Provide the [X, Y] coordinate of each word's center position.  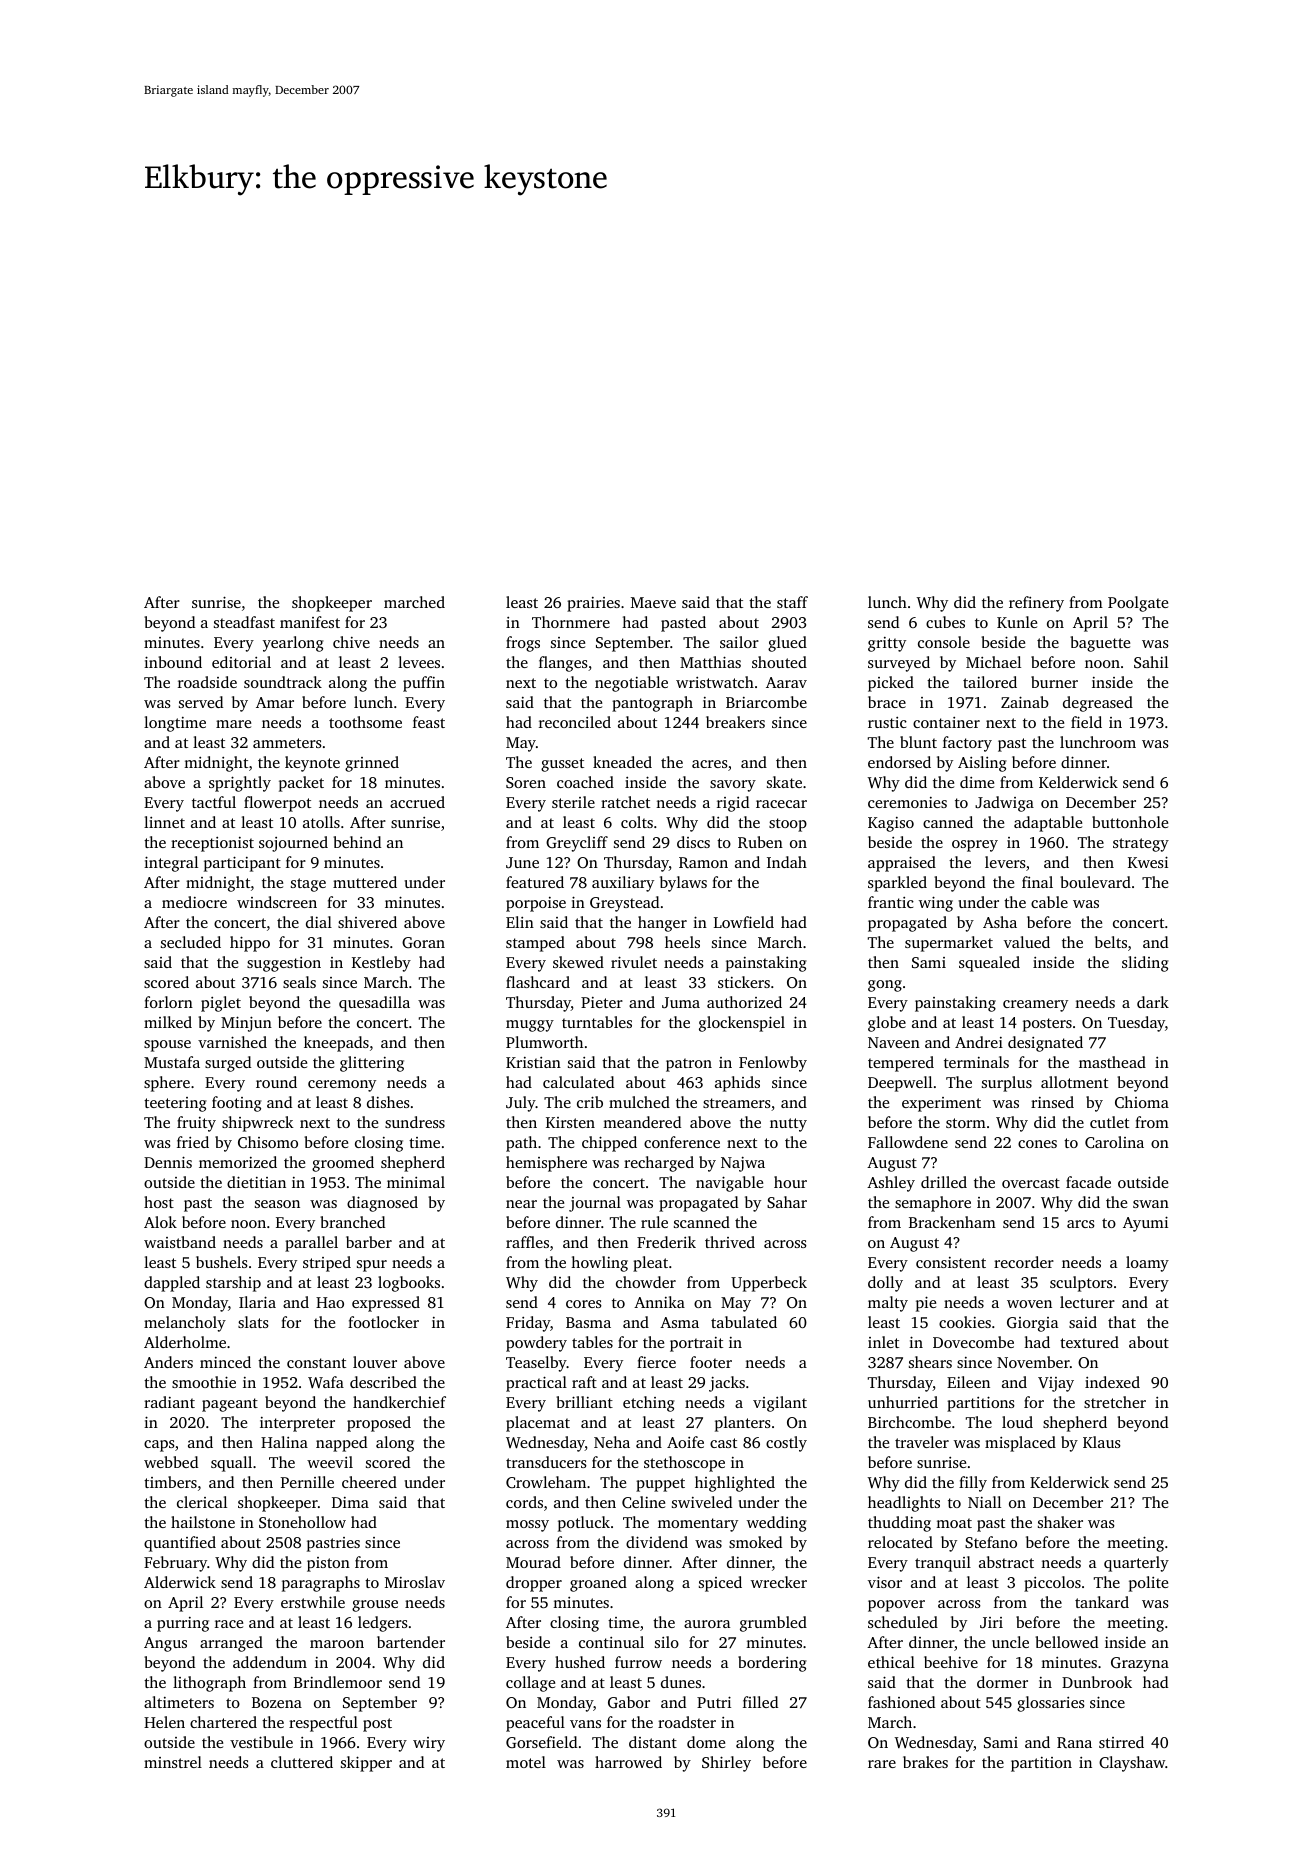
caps [159, 1446]
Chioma [1142, 1102]
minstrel [173, 1762]
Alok [160, 1222]
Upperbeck [769, 1284]
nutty [788, 1125]
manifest [310, 622]
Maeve [653, 602]
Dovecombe [973, 1342]
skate [784, 782]
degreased [1098, 704]
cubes [945, 622]
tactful [214, 802]
